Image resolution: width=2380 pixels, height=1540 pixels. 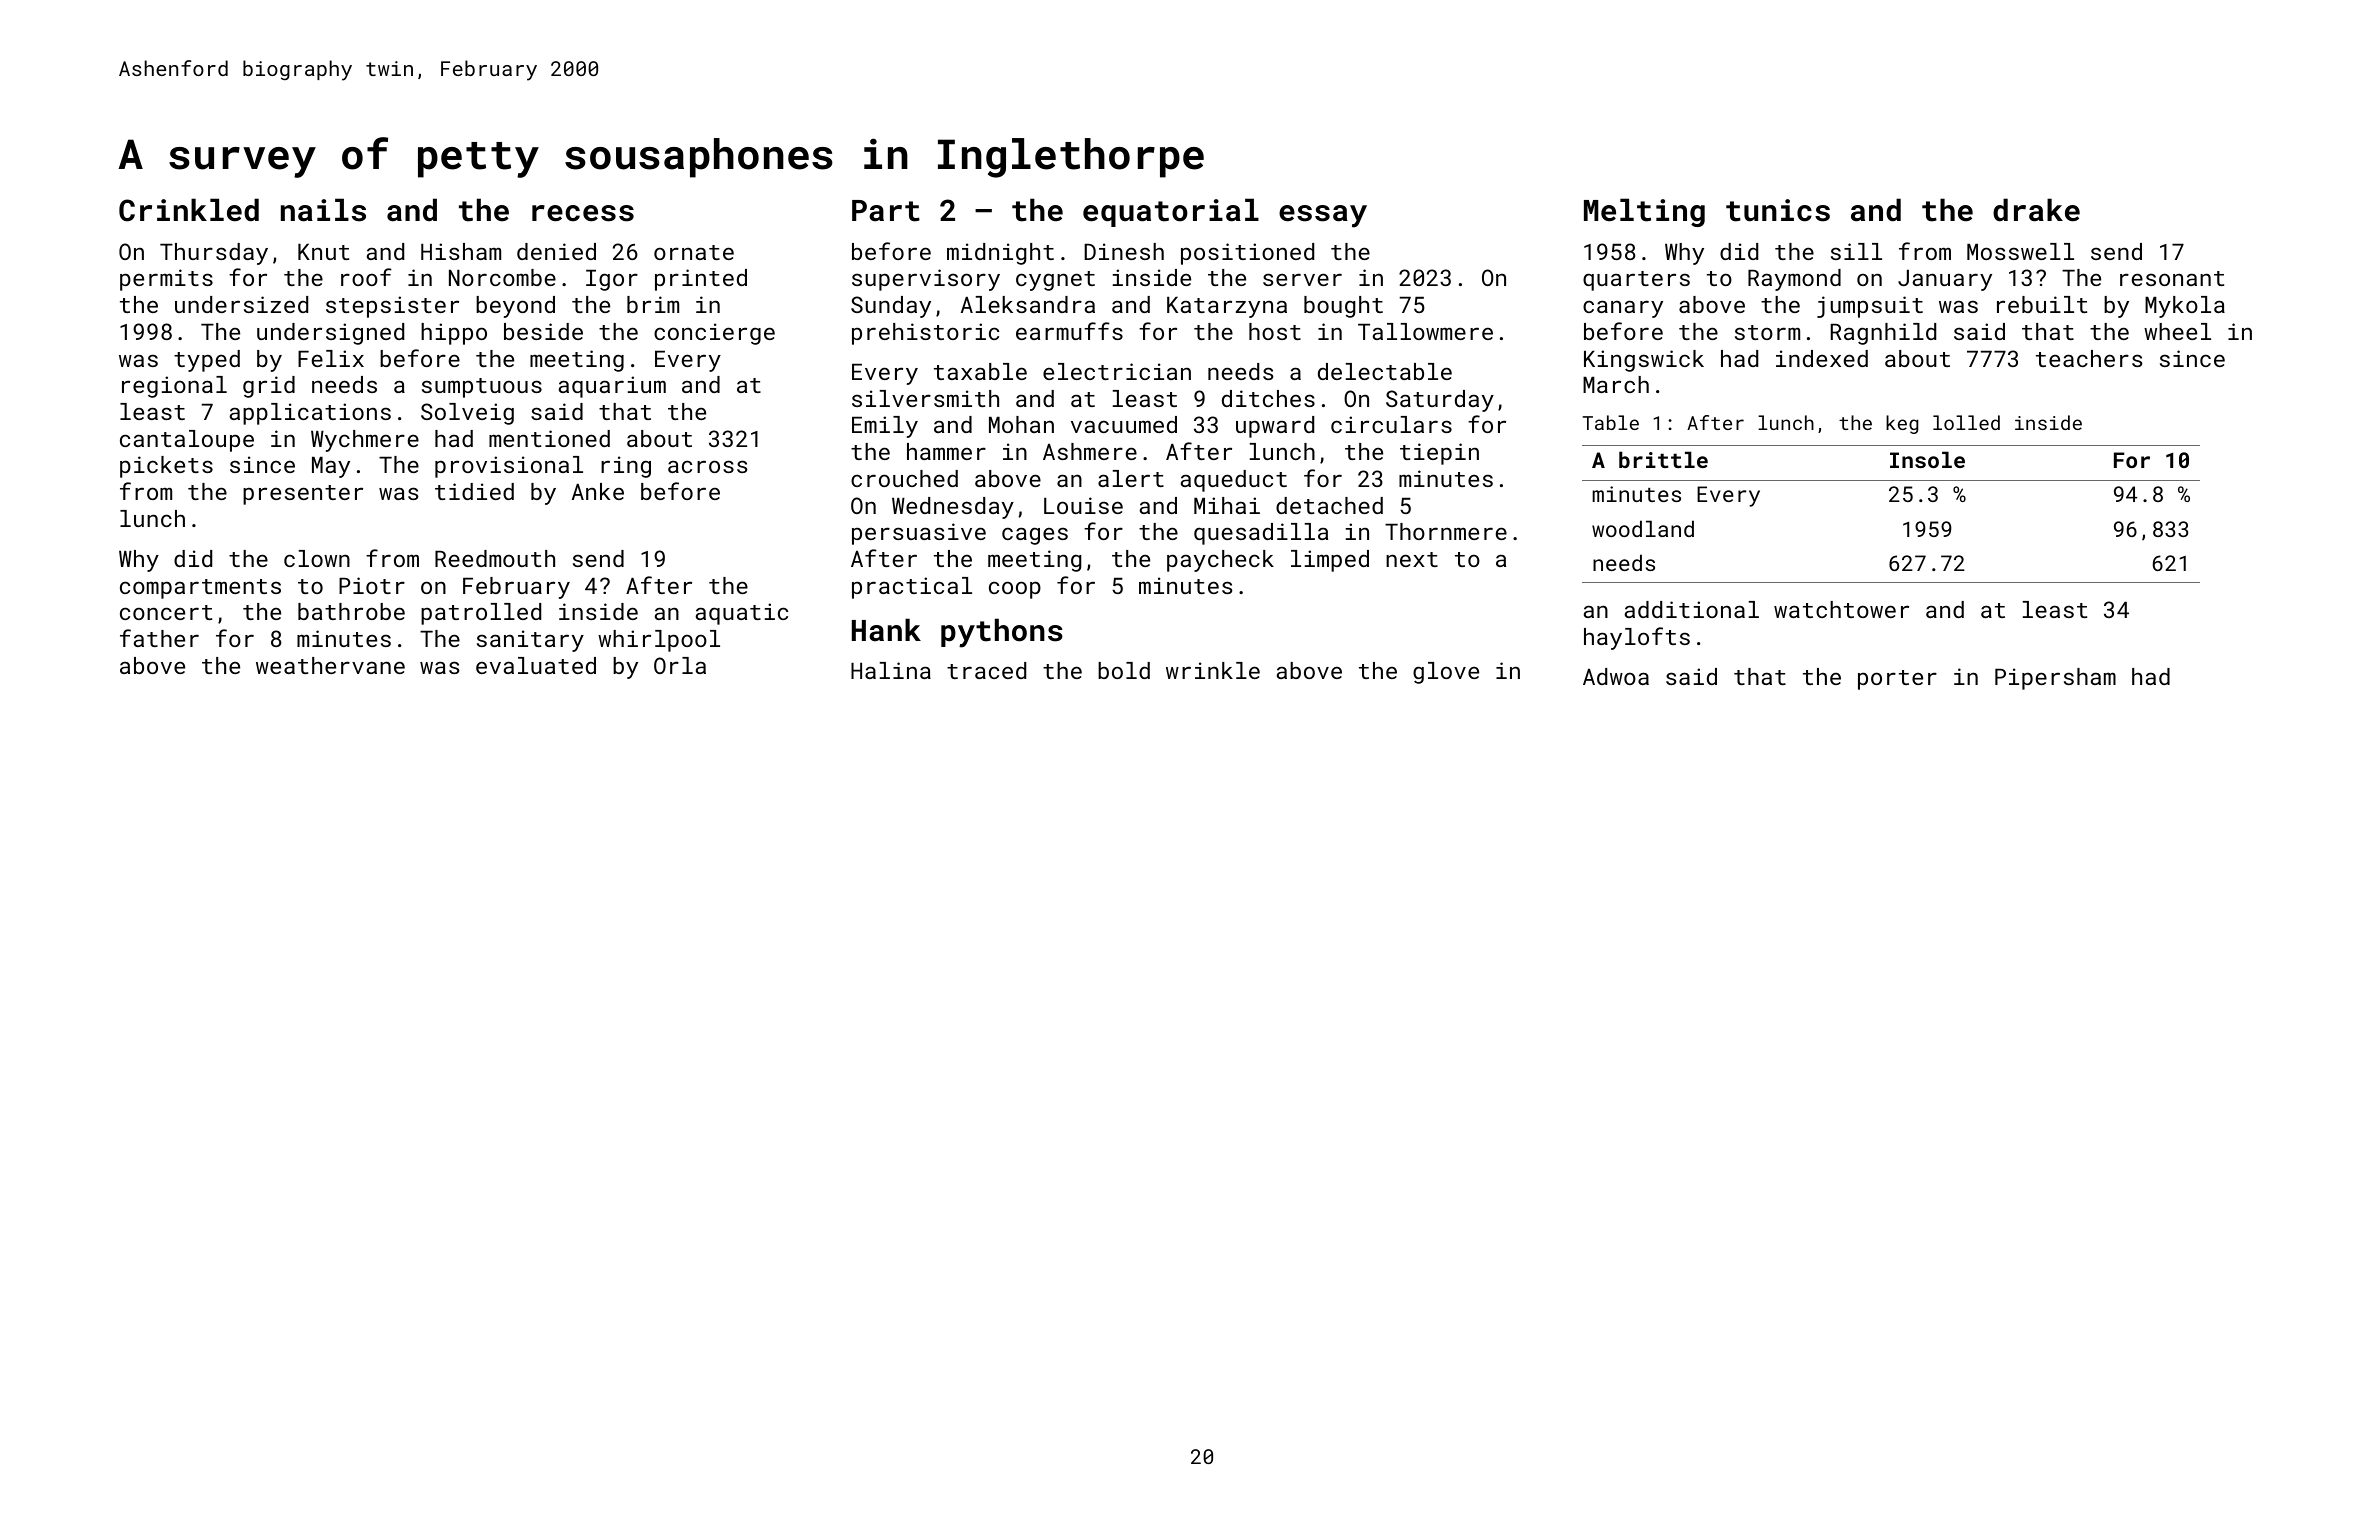 What do you see at coordinates (1000, 254) in the image?
I see `midnight` at bounding box center [1000, 254].
